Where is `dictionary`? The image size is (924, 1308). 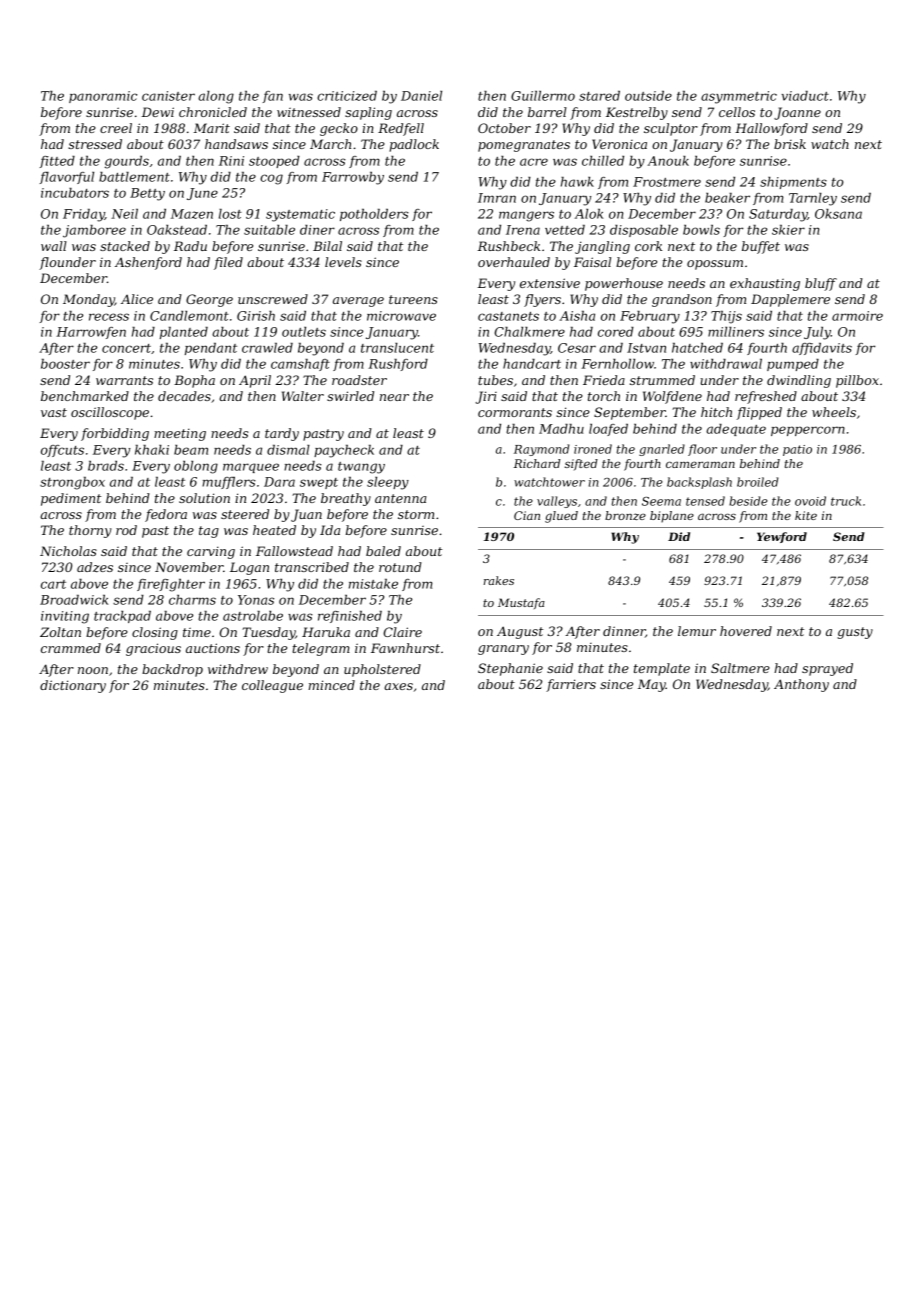
dictionary is located at coordinates (73, 686).
